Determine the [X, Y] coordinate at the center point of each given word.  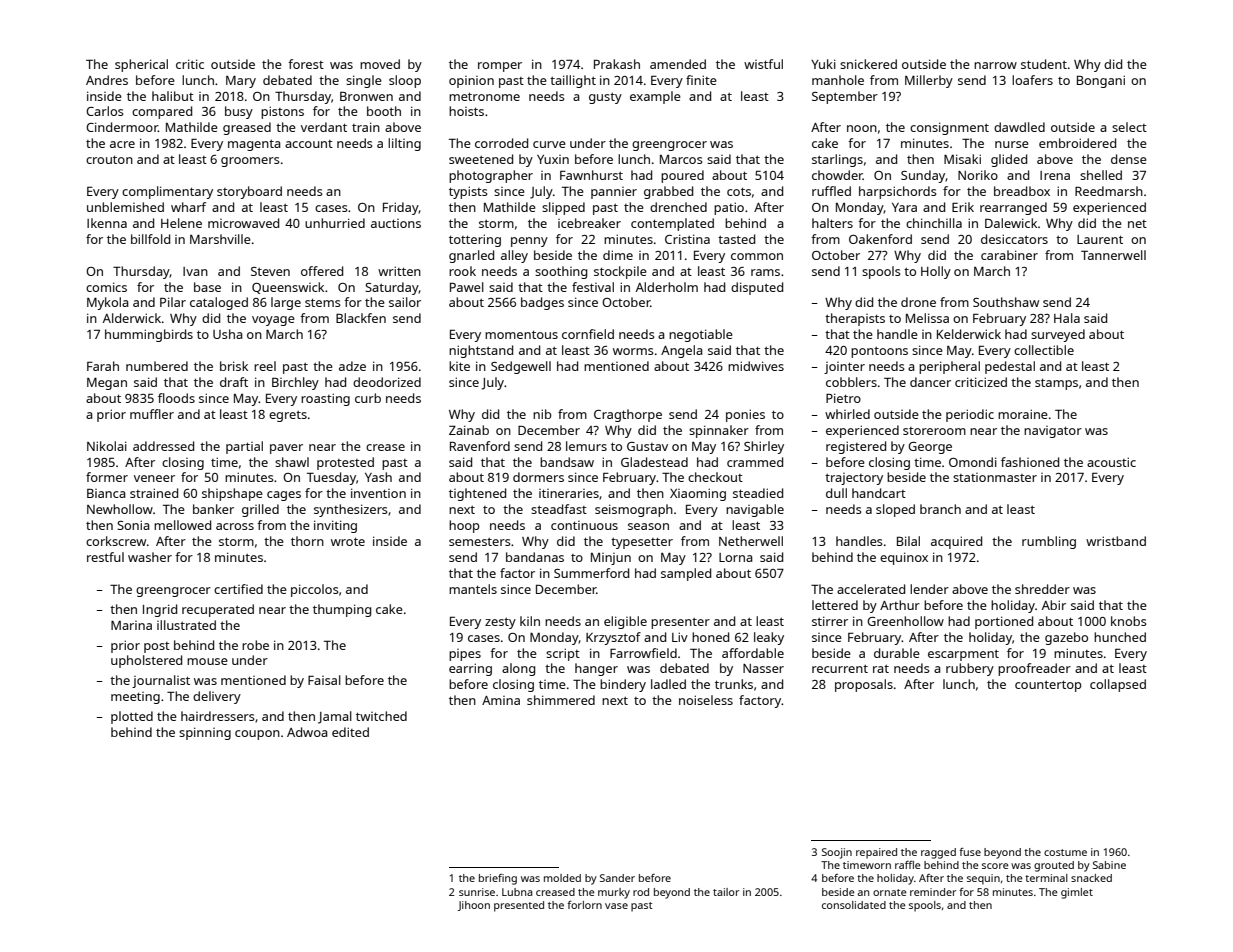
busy [239, 112]
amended [678, 64]
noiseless [706, 700]
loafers [1032, 80]
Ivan [195, 271]
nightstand [481, 351]
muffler [152, 414]
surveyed [1058, 335]
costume [1065, 852]
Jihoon [474, 906]
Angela [682, 351]
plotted [132, 717]
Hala [1067, 318]
